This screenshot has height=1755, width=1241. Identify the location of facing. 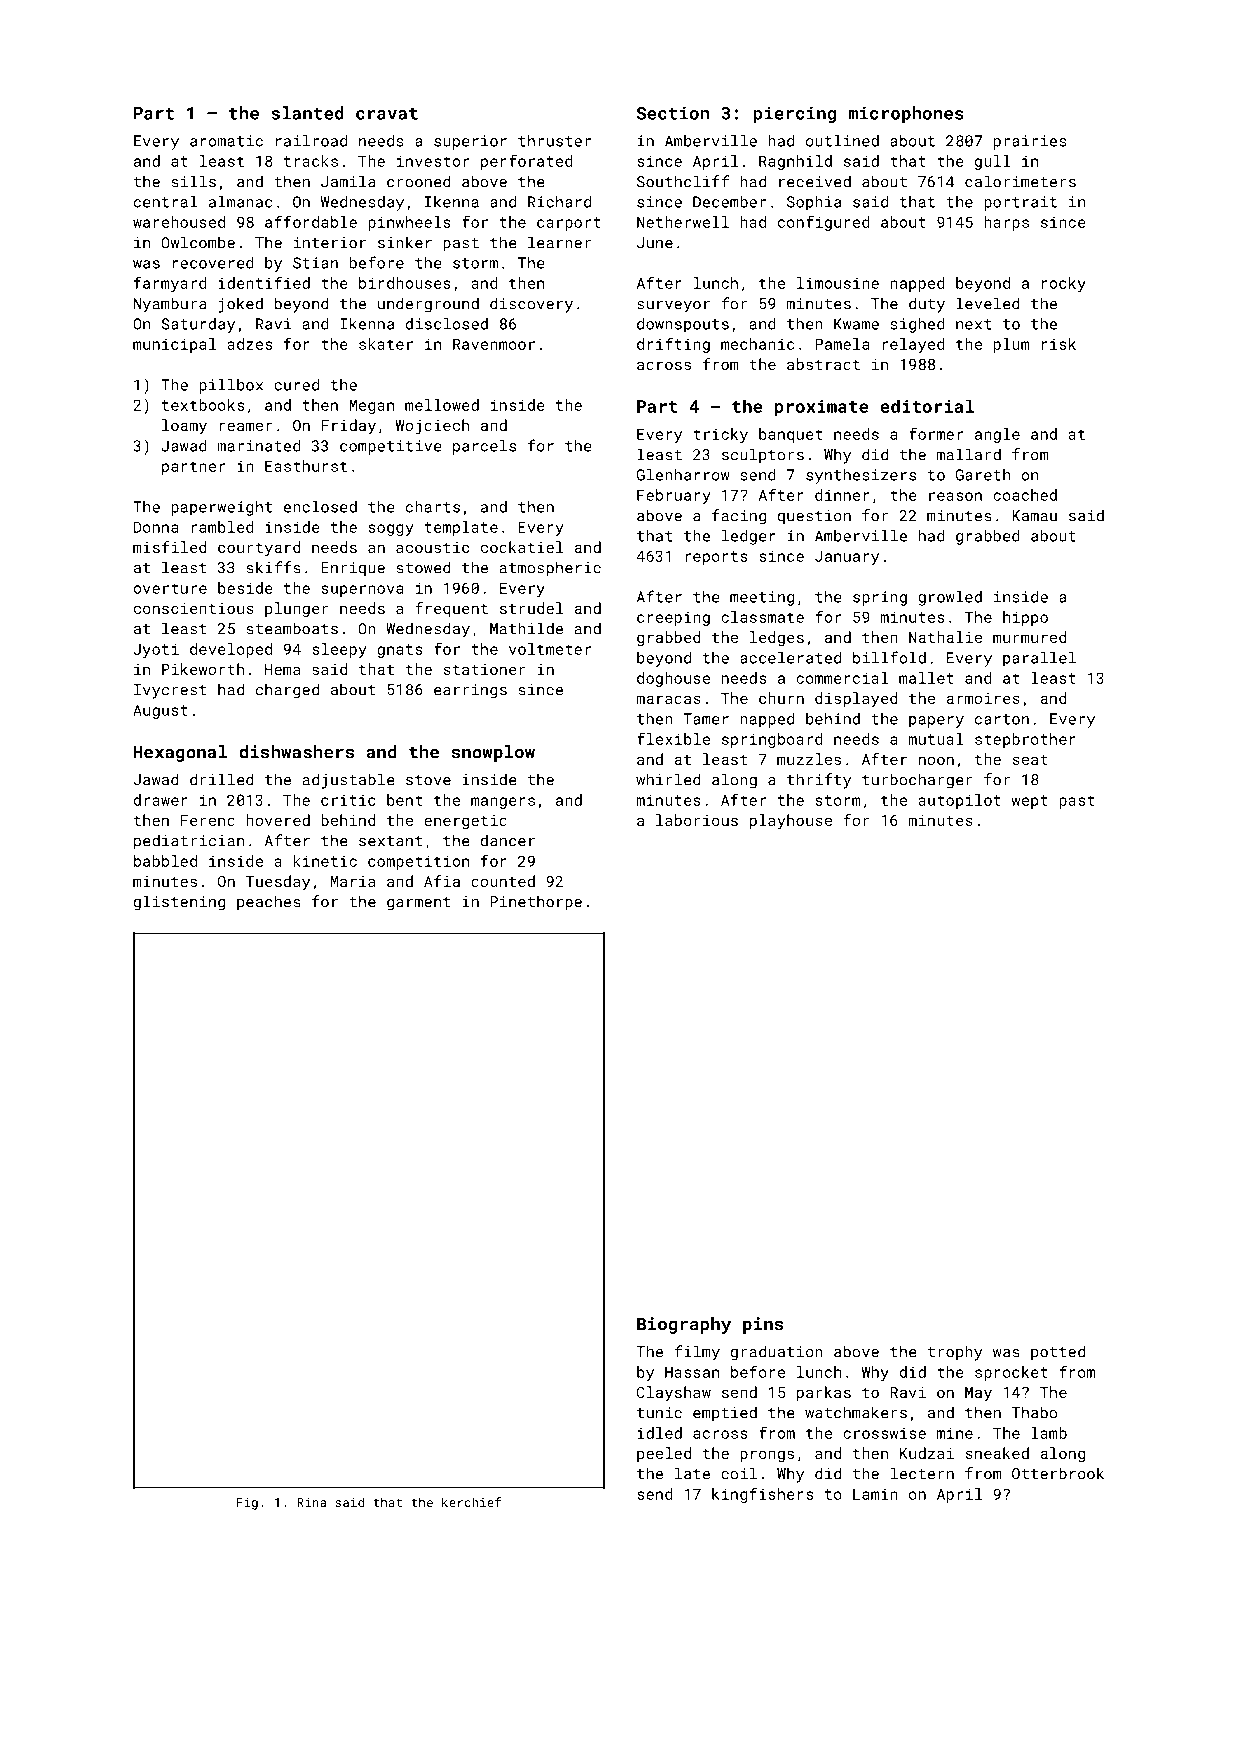
(739, 517).
